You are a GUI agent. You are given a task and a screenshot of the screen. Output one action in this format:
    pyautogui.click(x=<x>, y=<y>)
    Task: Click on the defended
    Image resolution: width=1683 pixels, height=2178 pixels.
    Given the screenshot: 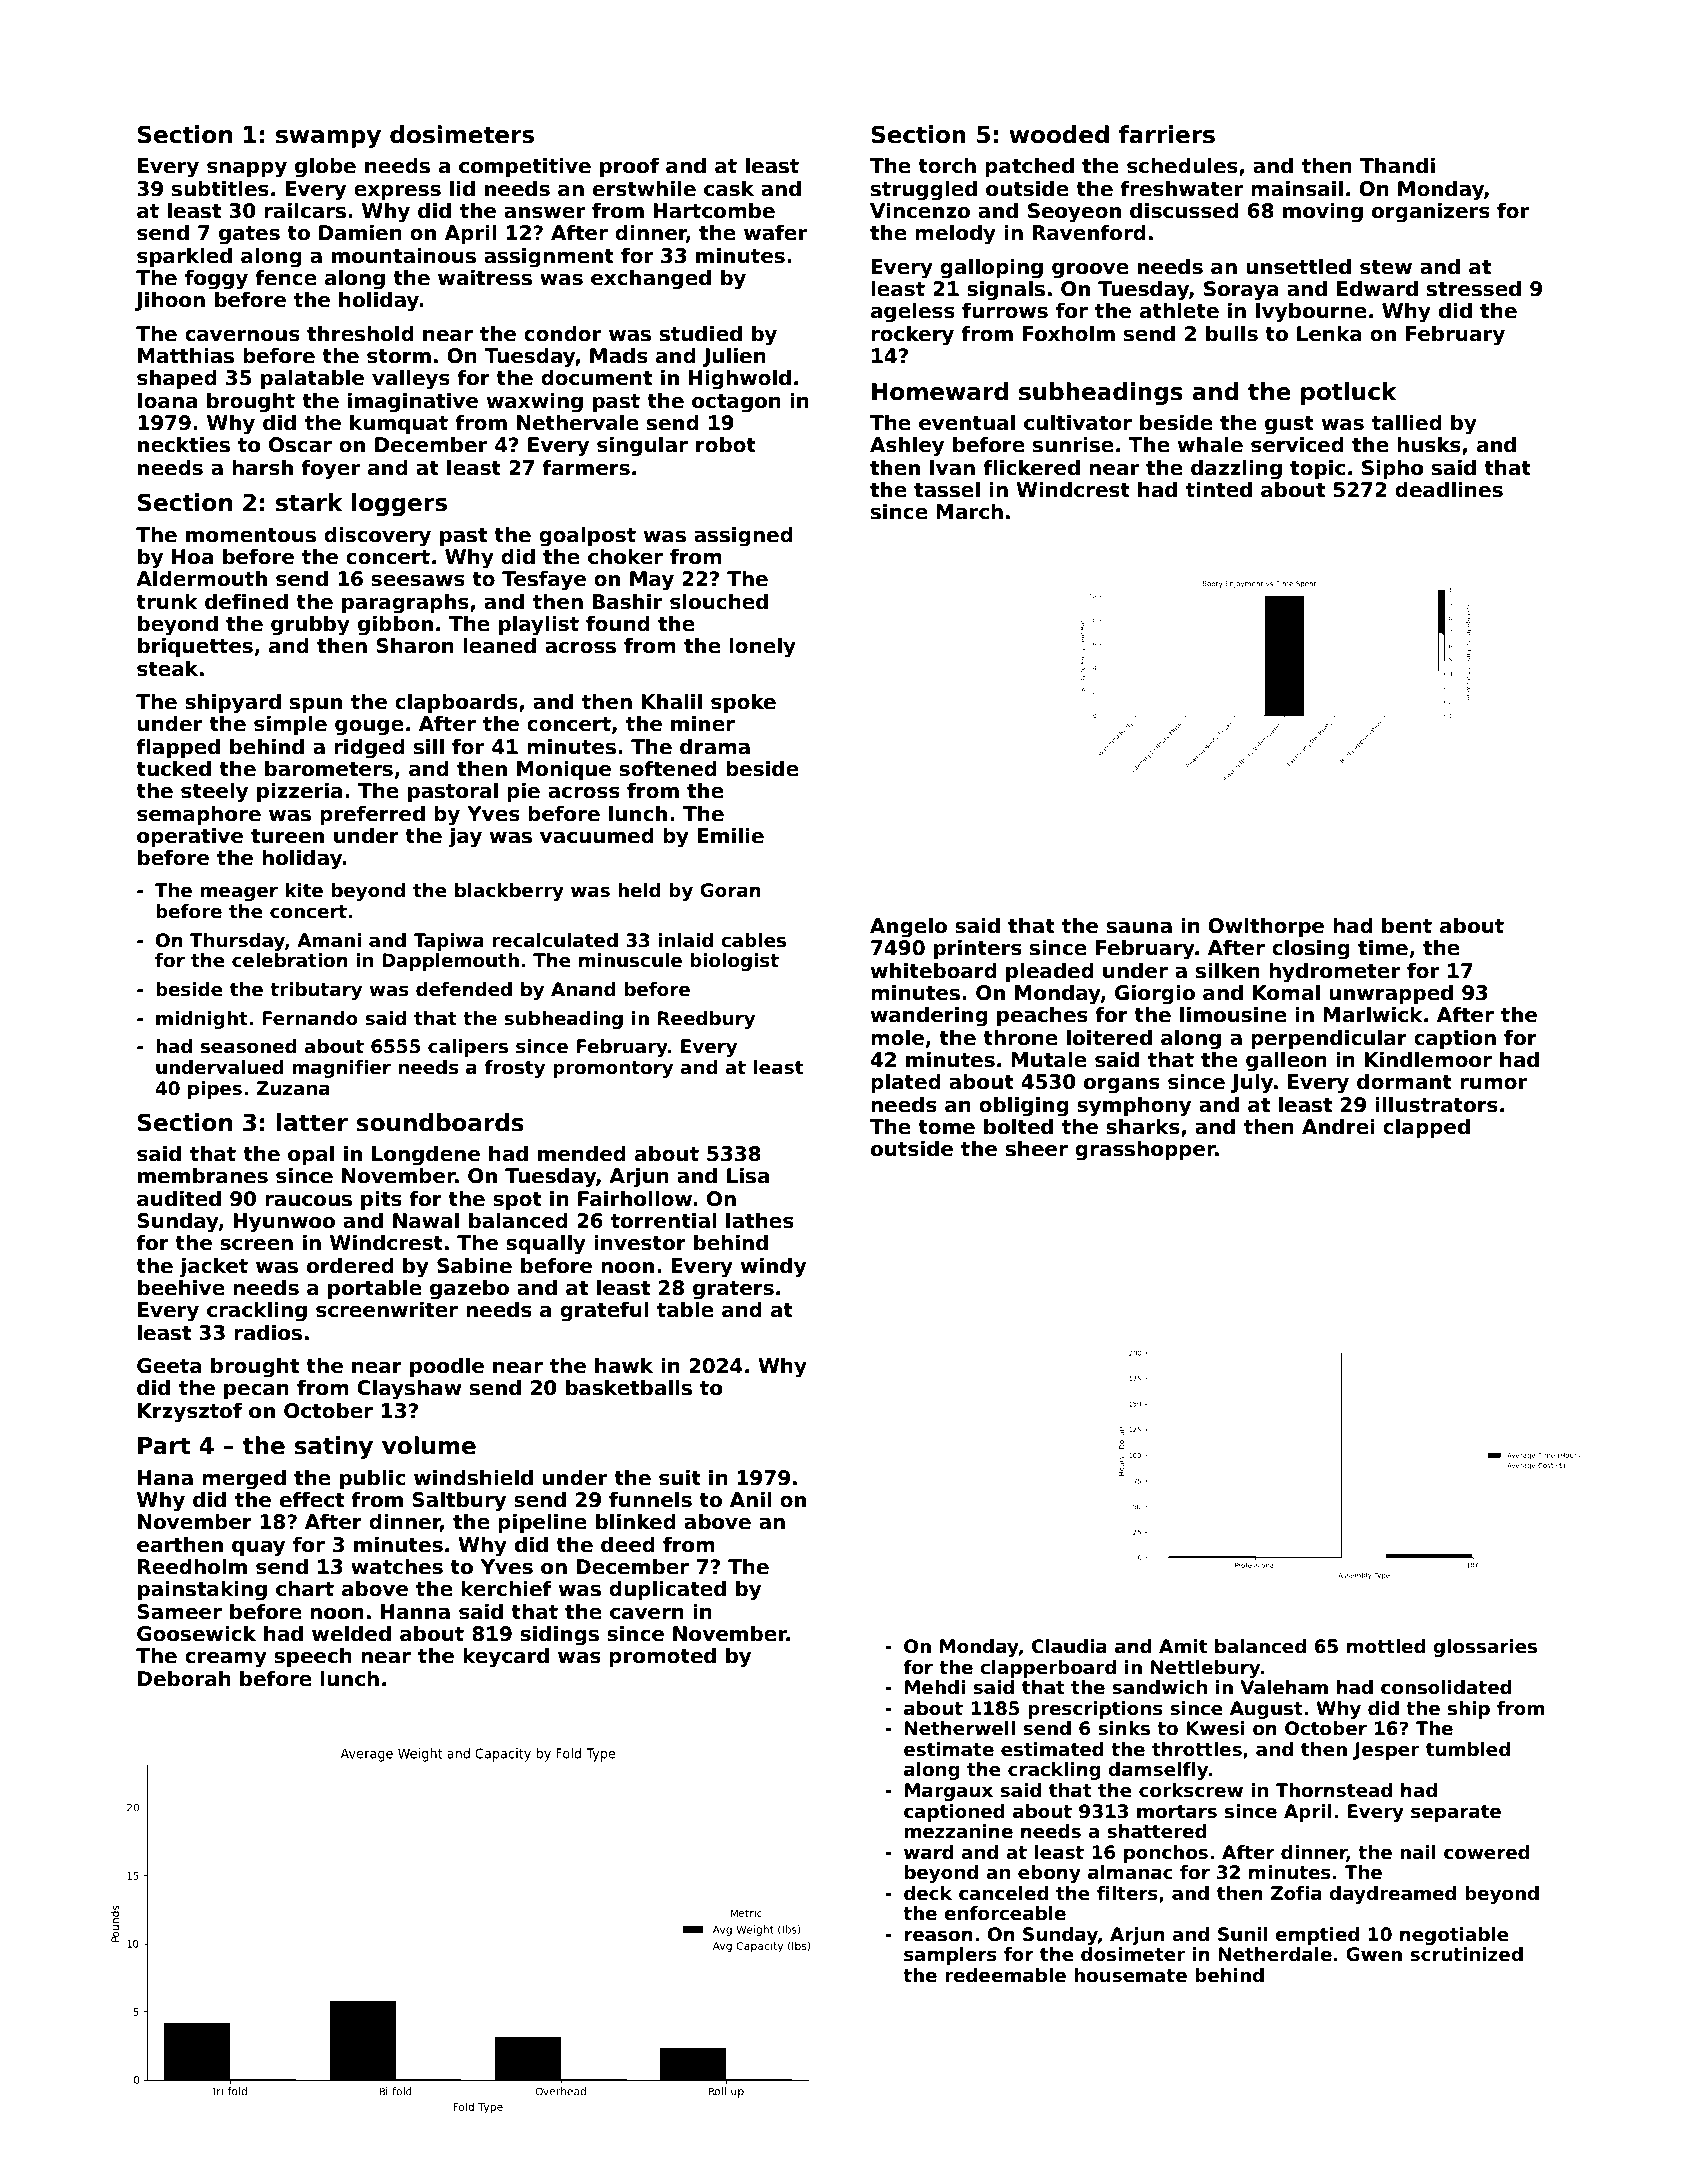 What is the action you would take?
    pyautogui.click(x=464, y=989)
